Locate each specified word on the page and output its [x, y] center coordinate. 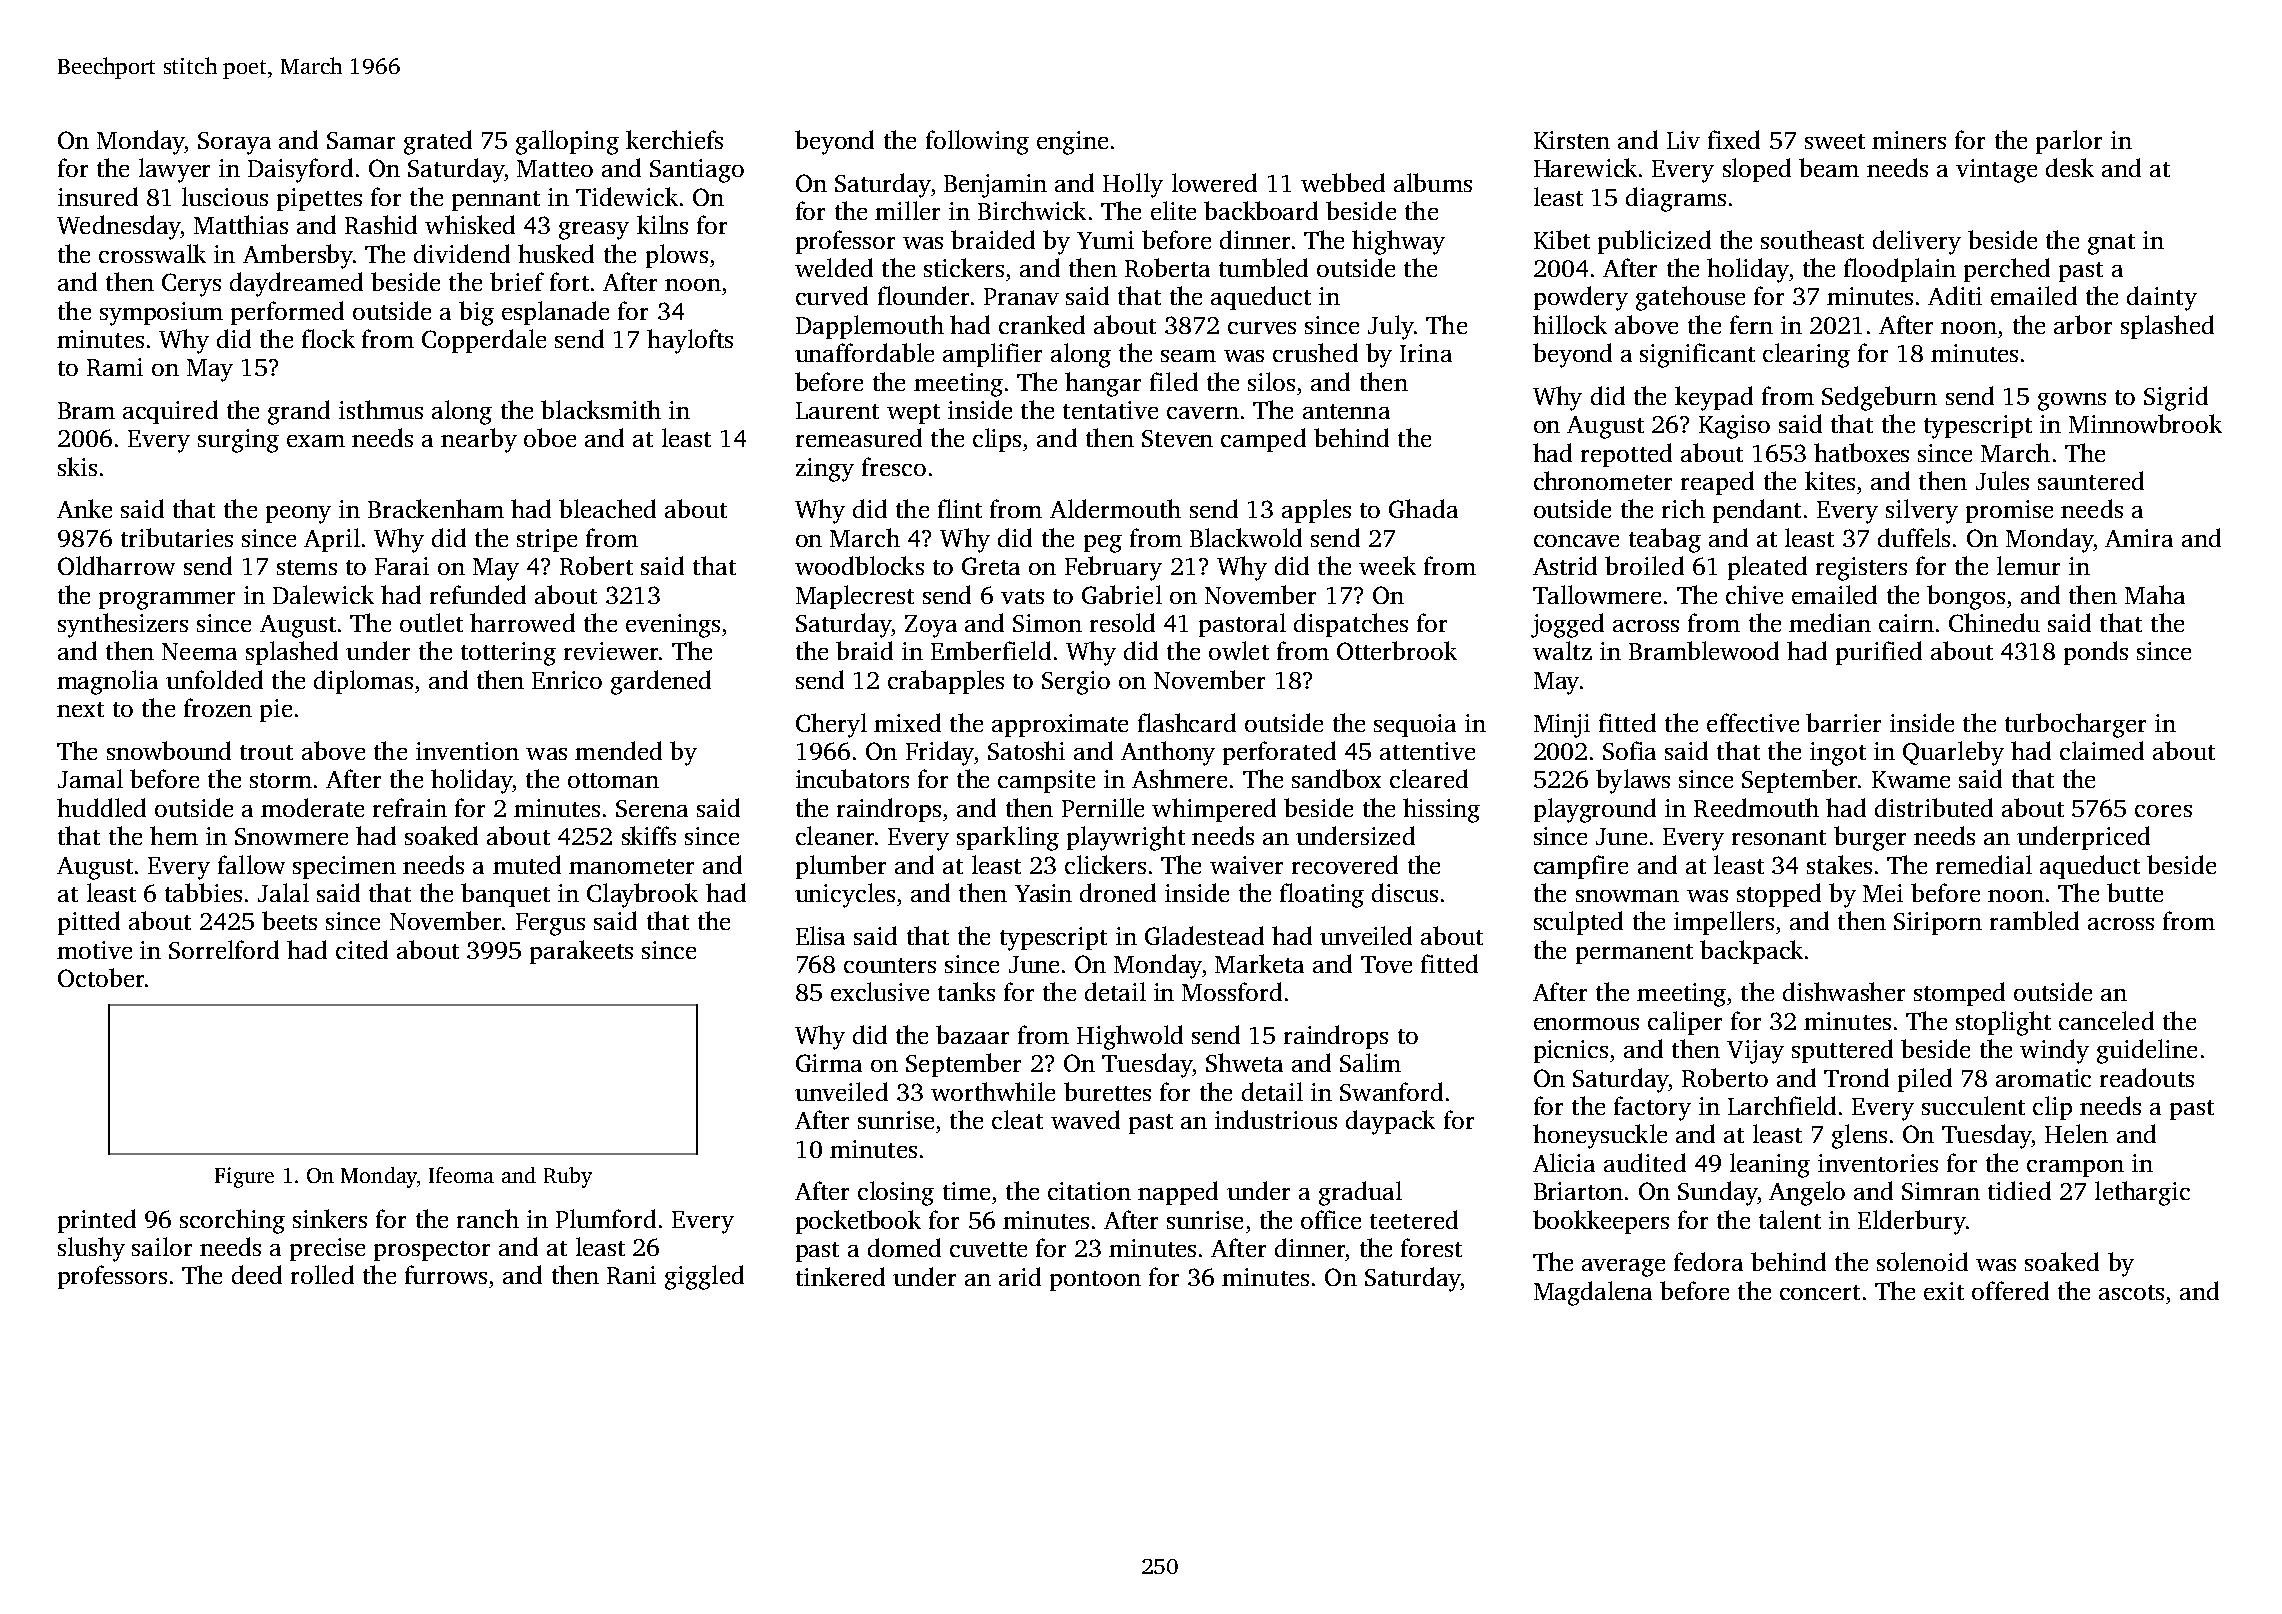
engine [1072, 143]
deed [257, 1274]
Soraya [234, 143]
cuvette [988, 1249]
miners [1909, 140]
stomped [1959, 994]
